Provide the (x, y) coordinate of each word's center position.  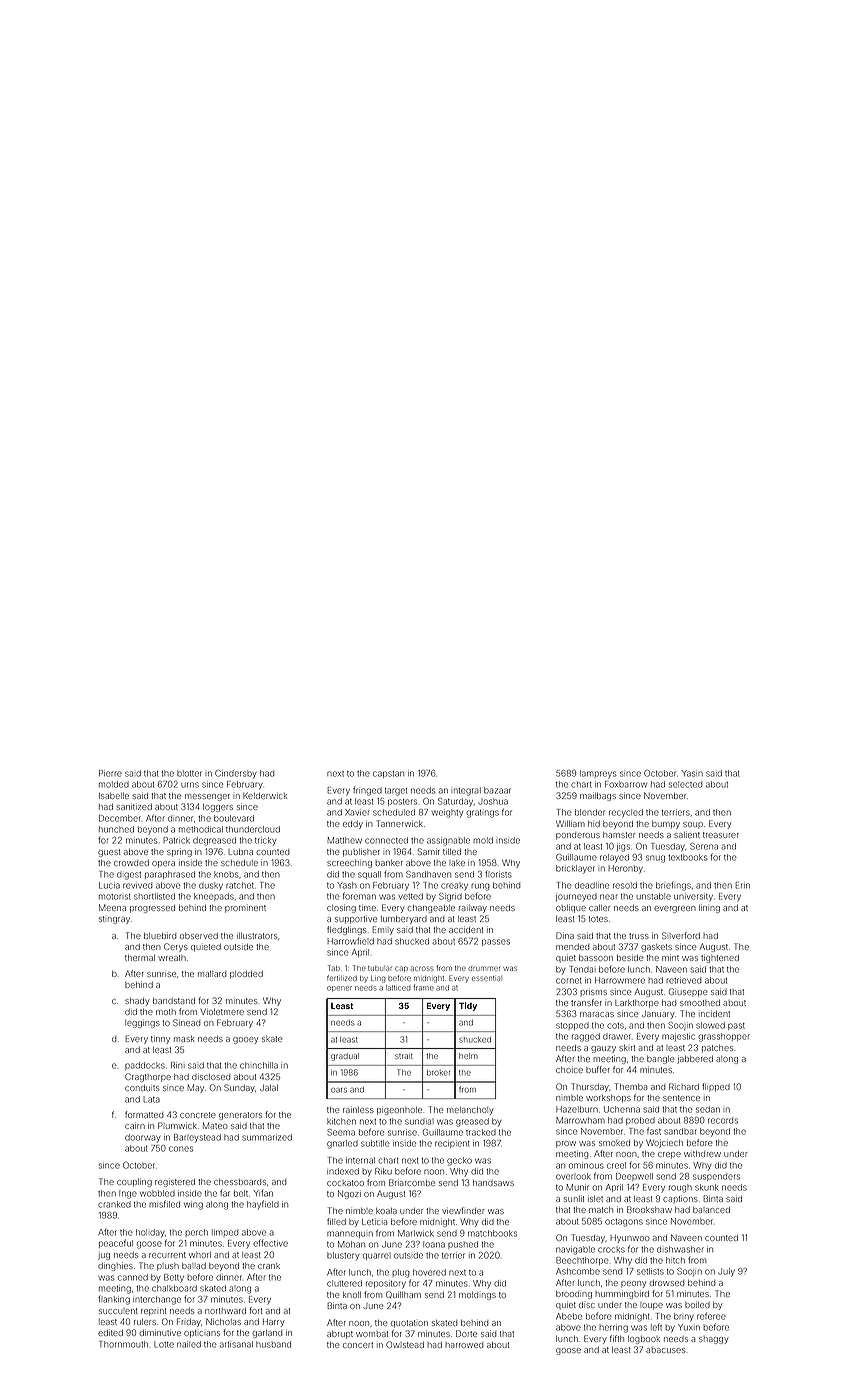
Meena (112, 907)
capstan (388, 774)
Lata (152, 1099)
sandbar (680, 1131)
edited (110, 1333)
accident (466, 930)
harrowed (464, 1345)
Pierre (110, 773)
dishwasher (680, 1249)
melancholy (470, 1111)
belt (241, 1193)
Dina (565, 935)
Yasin (692, 773)
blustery (343, 1256)
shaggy (714, 1340)
